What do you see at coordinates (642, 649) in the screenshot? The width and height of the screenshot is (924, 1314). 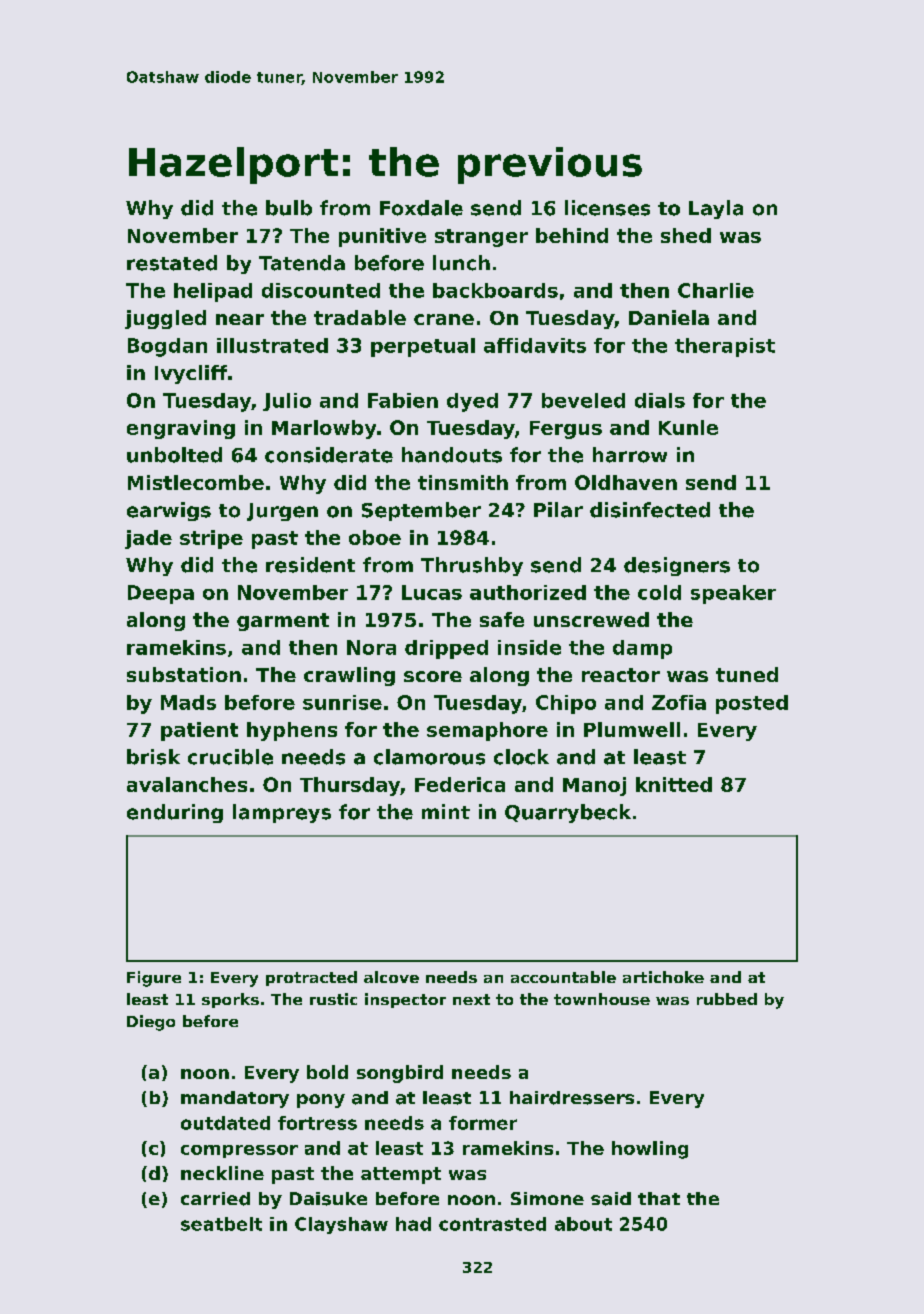 I see `damp` at bounding box center [642, 649].
